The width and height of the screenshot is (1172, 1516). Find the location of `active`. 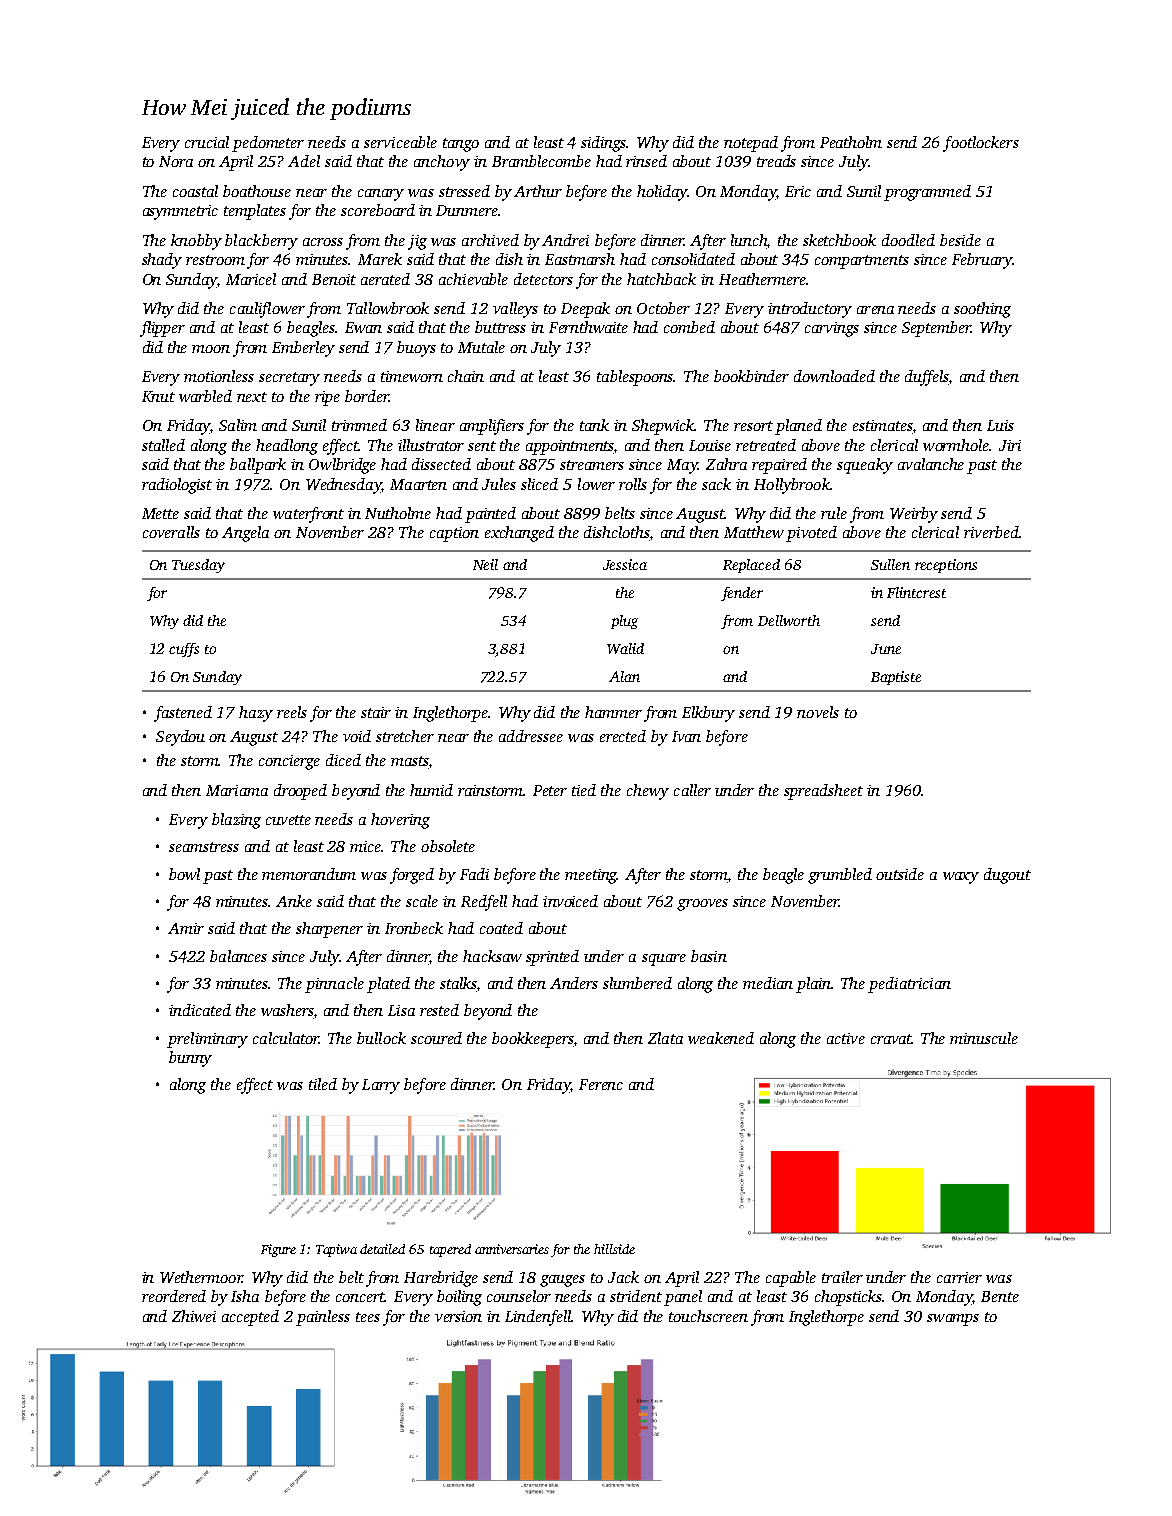

active is located at coordinates (846, 1038).
